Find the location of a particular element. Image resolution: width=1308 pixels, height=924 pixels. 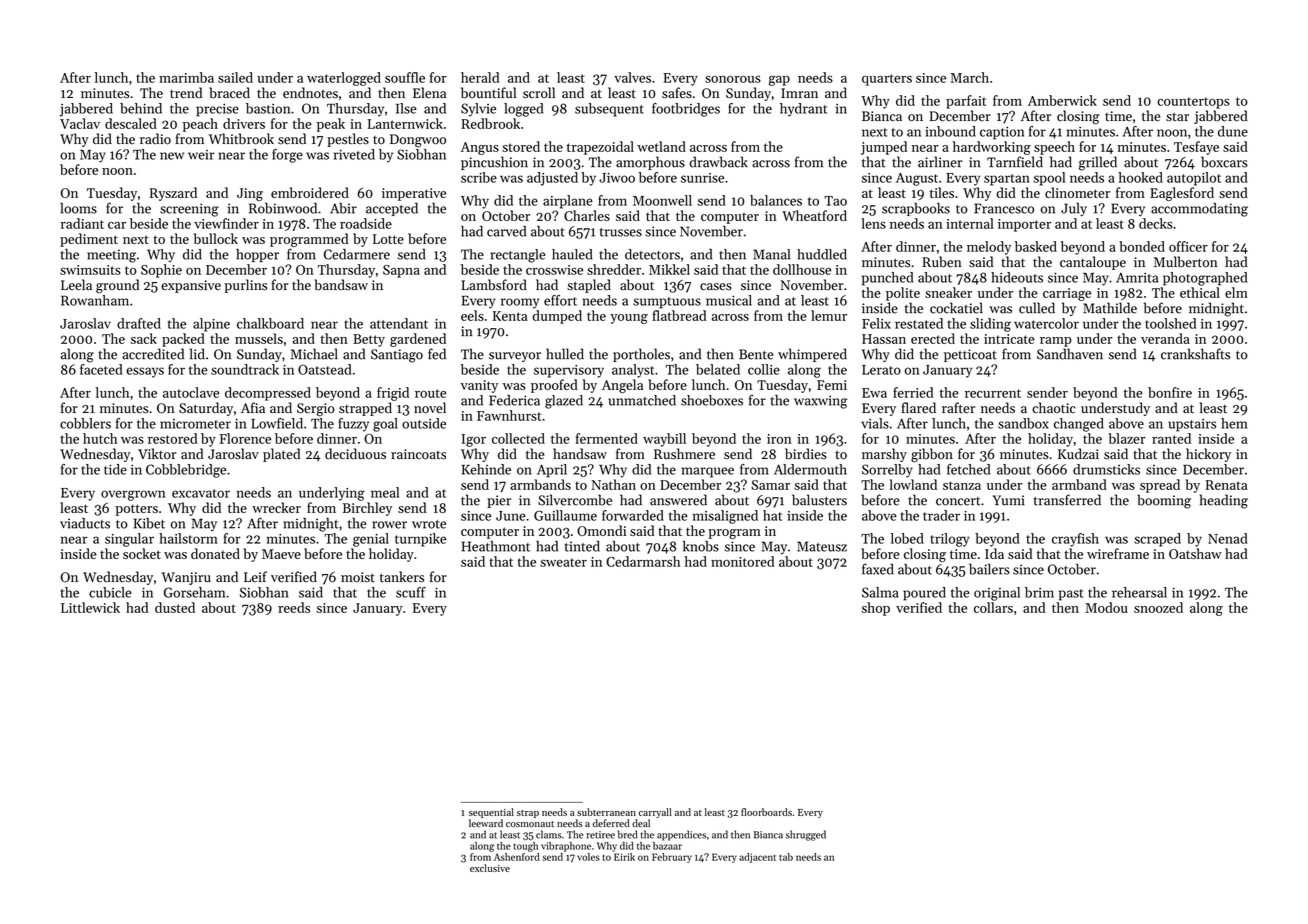

scuff is located at coordinates (411, 592).
